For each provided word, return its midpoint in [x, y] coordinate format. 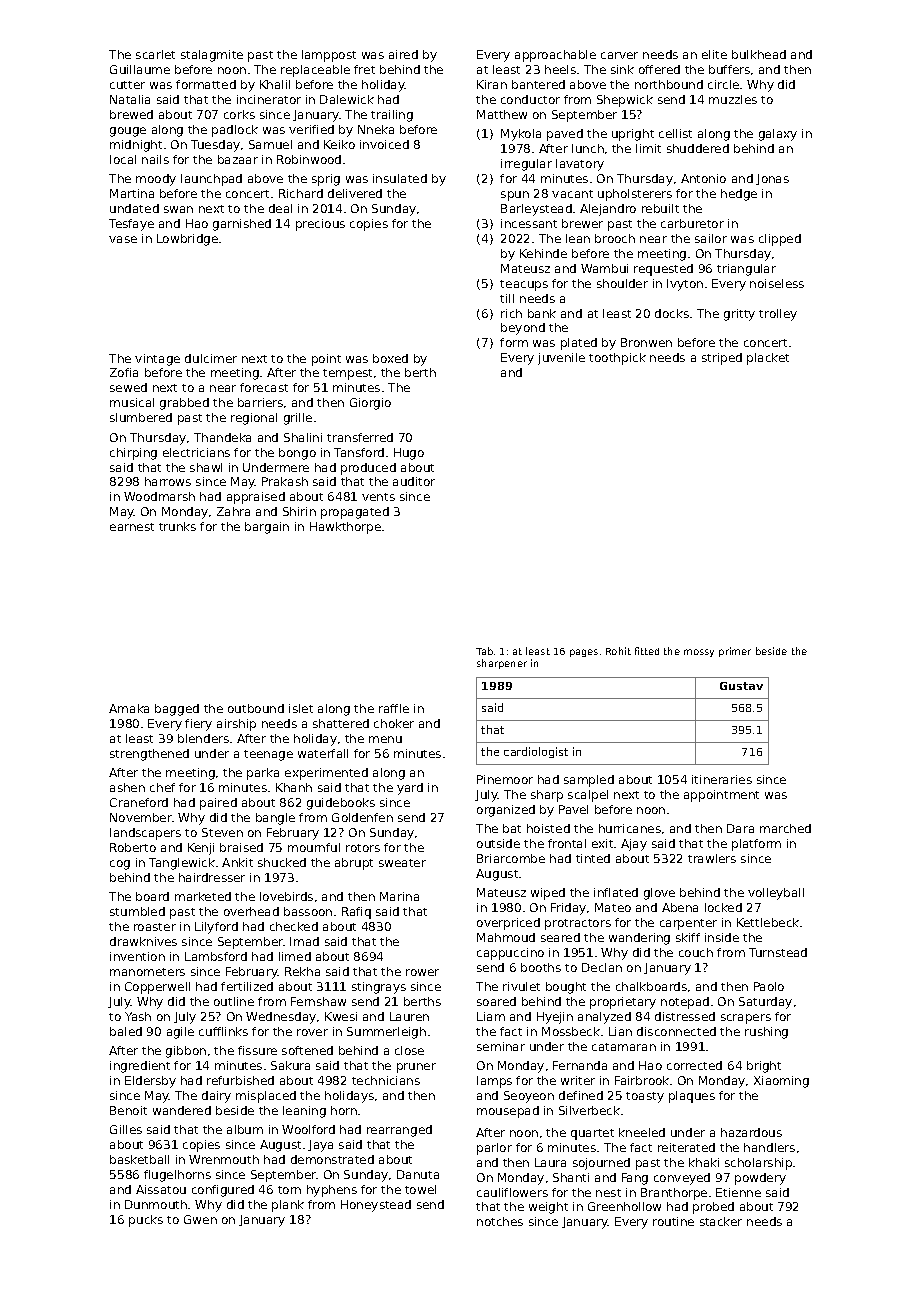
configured [223, 1191]
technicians [386, 1080]
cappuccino [510, 954]
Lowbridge [187, 240]
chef [162, 787]
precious [320, 225]
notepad [685, 1003]
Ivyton [685, 285]
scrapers [746, 1019]
